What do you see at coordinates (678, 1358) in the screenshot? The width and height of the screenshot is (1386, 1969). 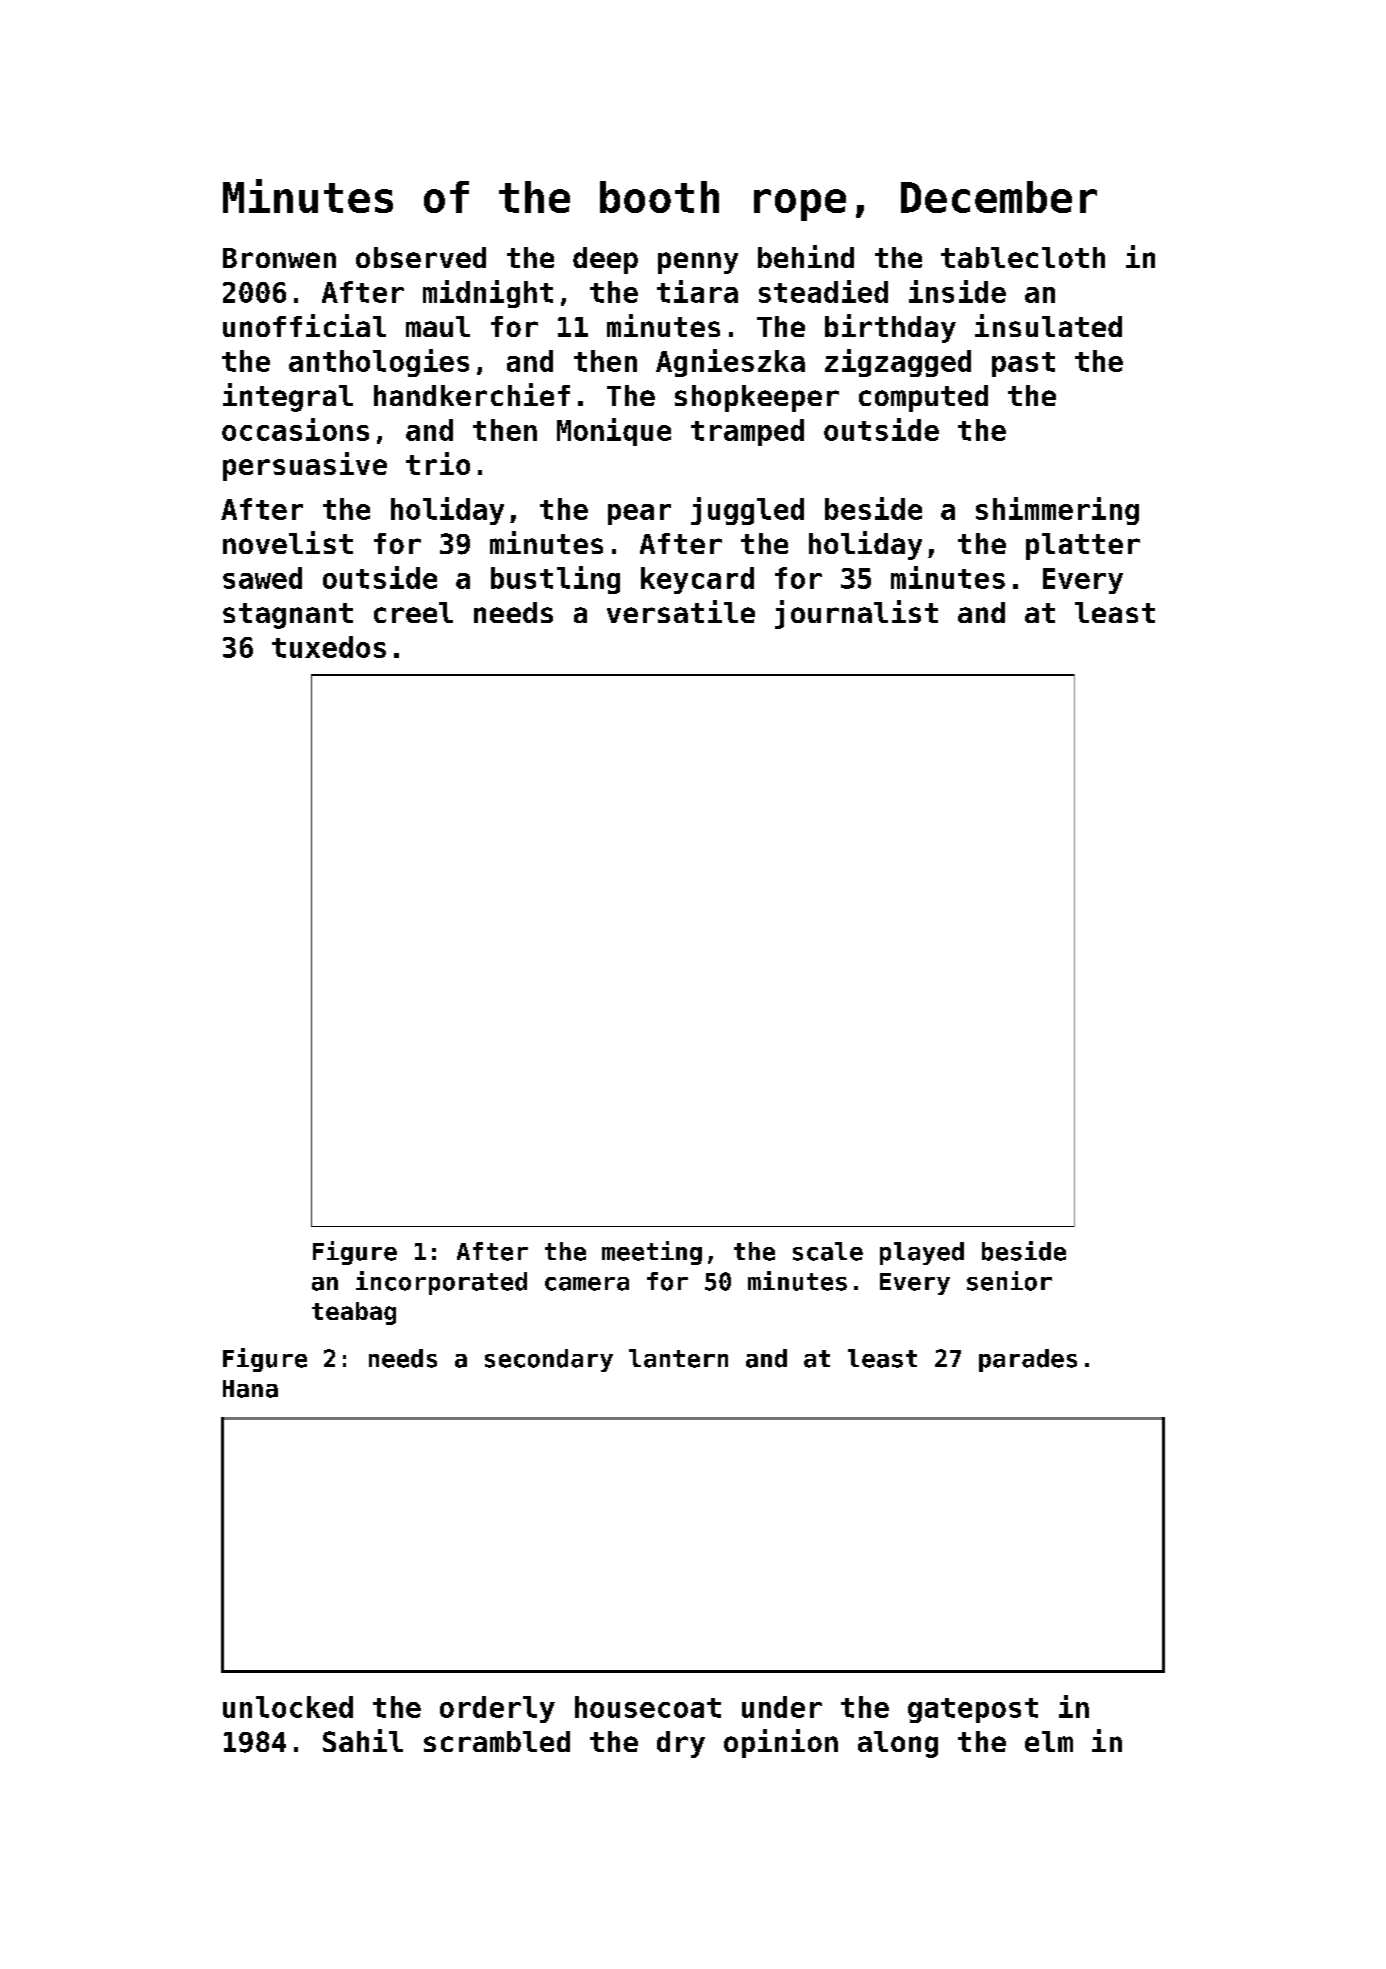 I see `lantern` at bounding box center [678, 1358].
